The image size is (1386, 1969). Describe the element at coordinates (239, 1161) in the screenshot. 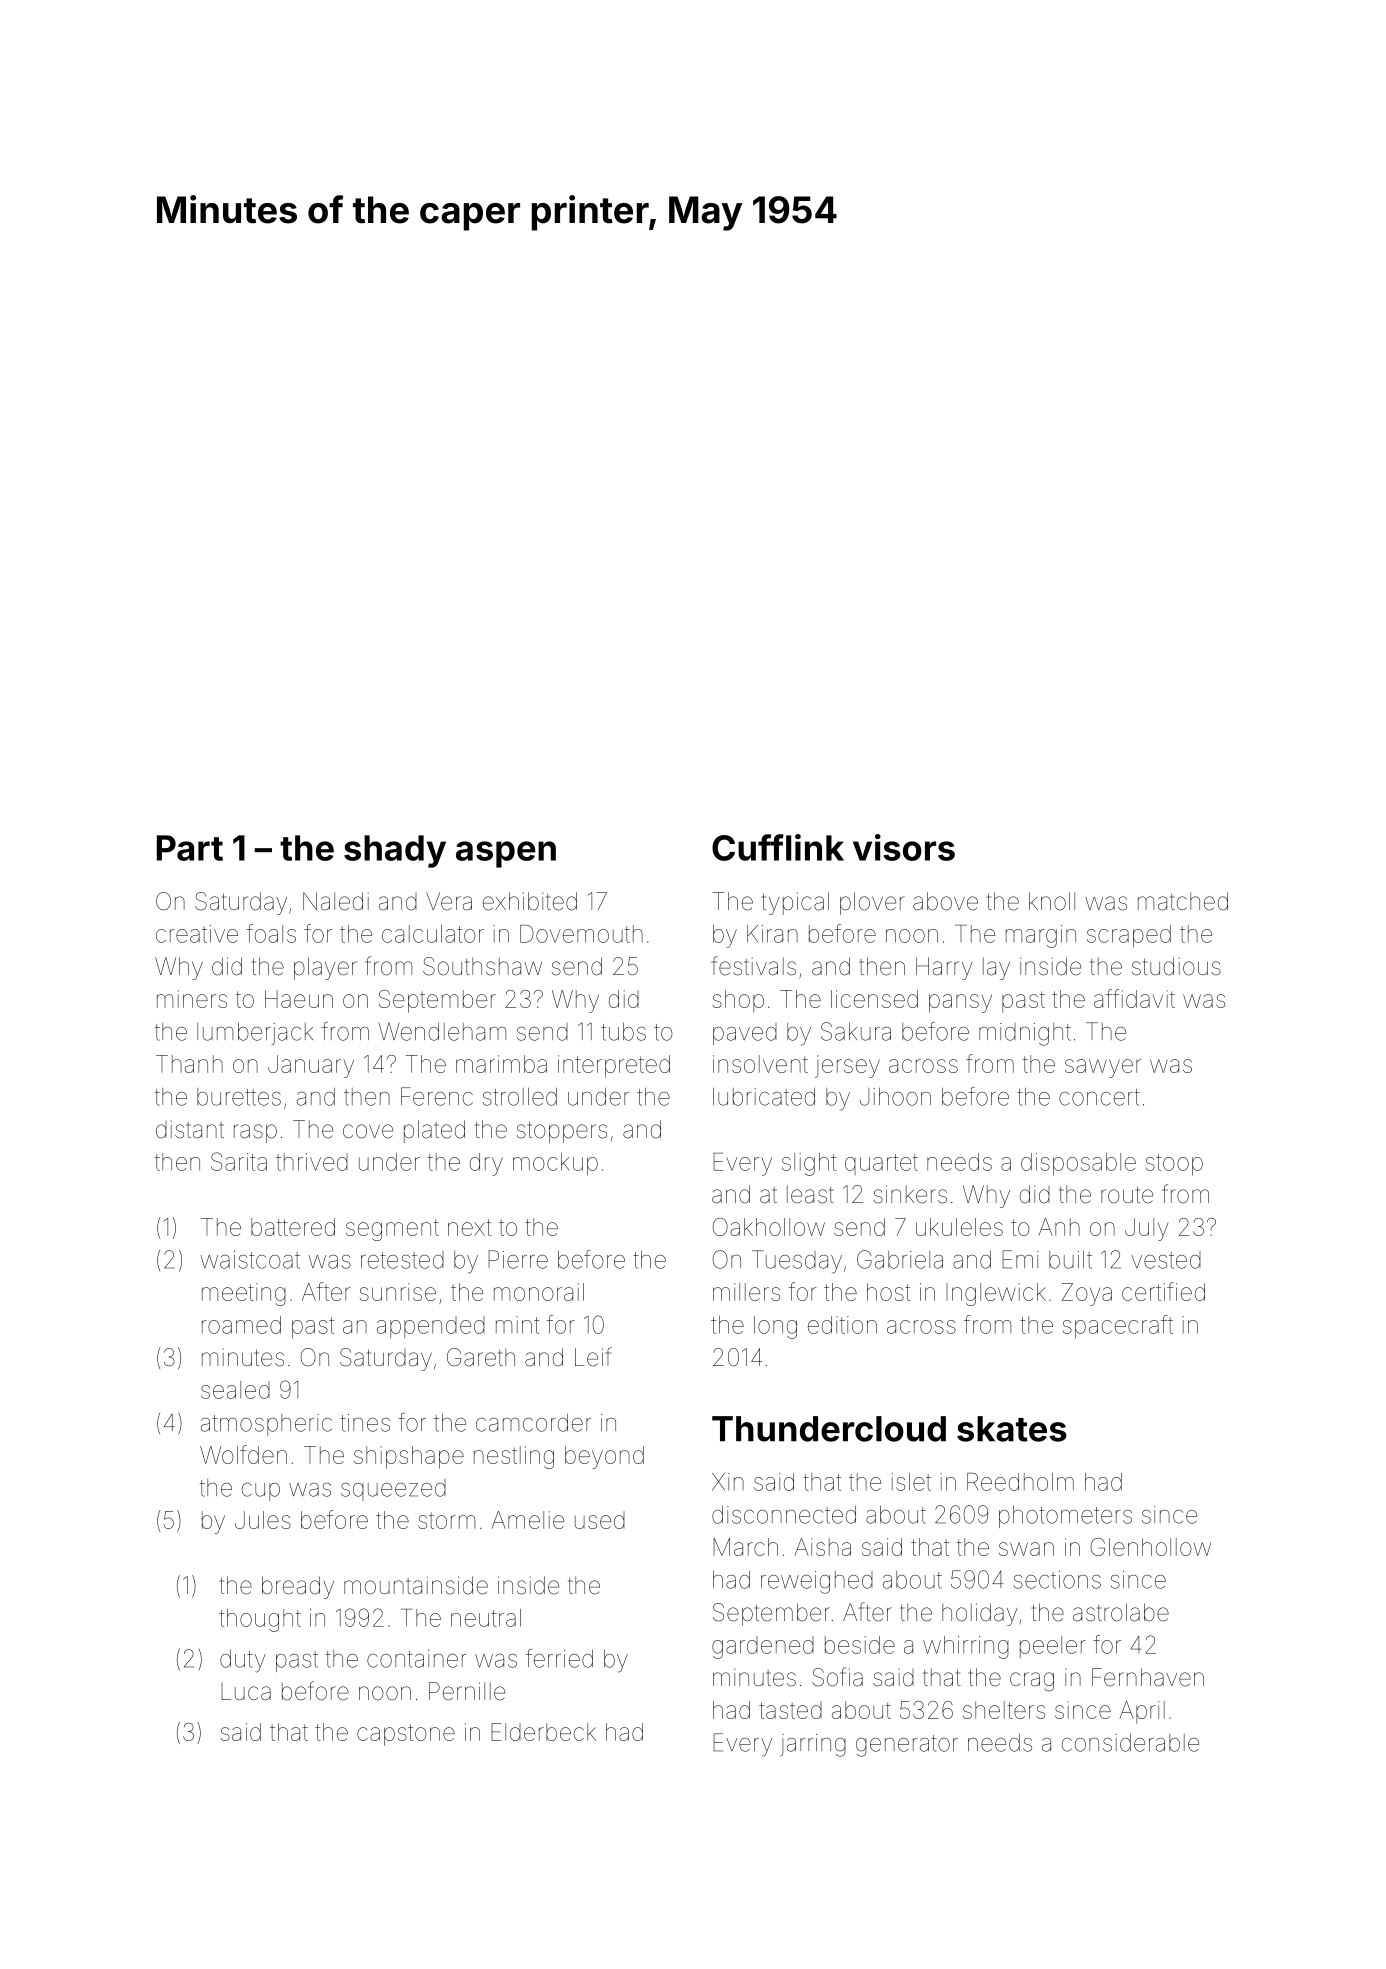

I see `Sarita` at that location.
